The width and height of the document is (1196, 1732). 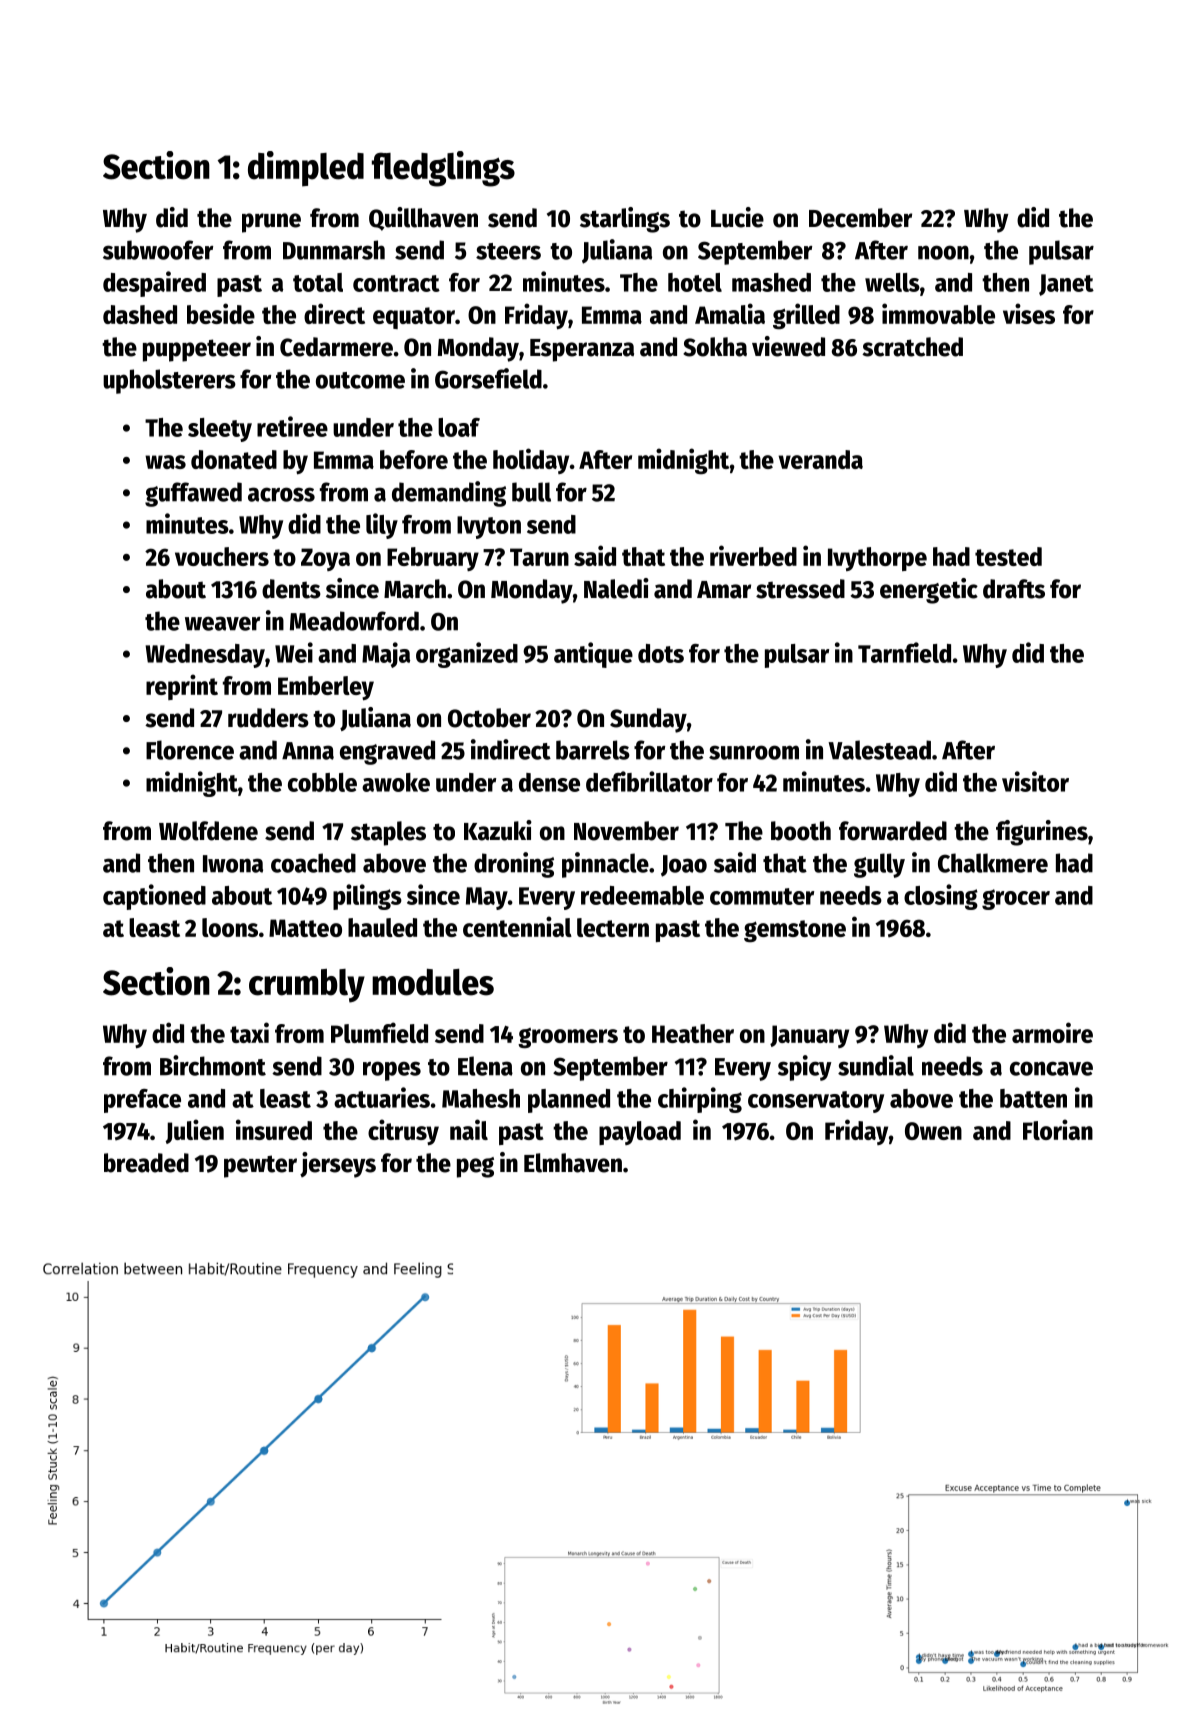 I want to click on drafts, so click(x=1014, y=589).
